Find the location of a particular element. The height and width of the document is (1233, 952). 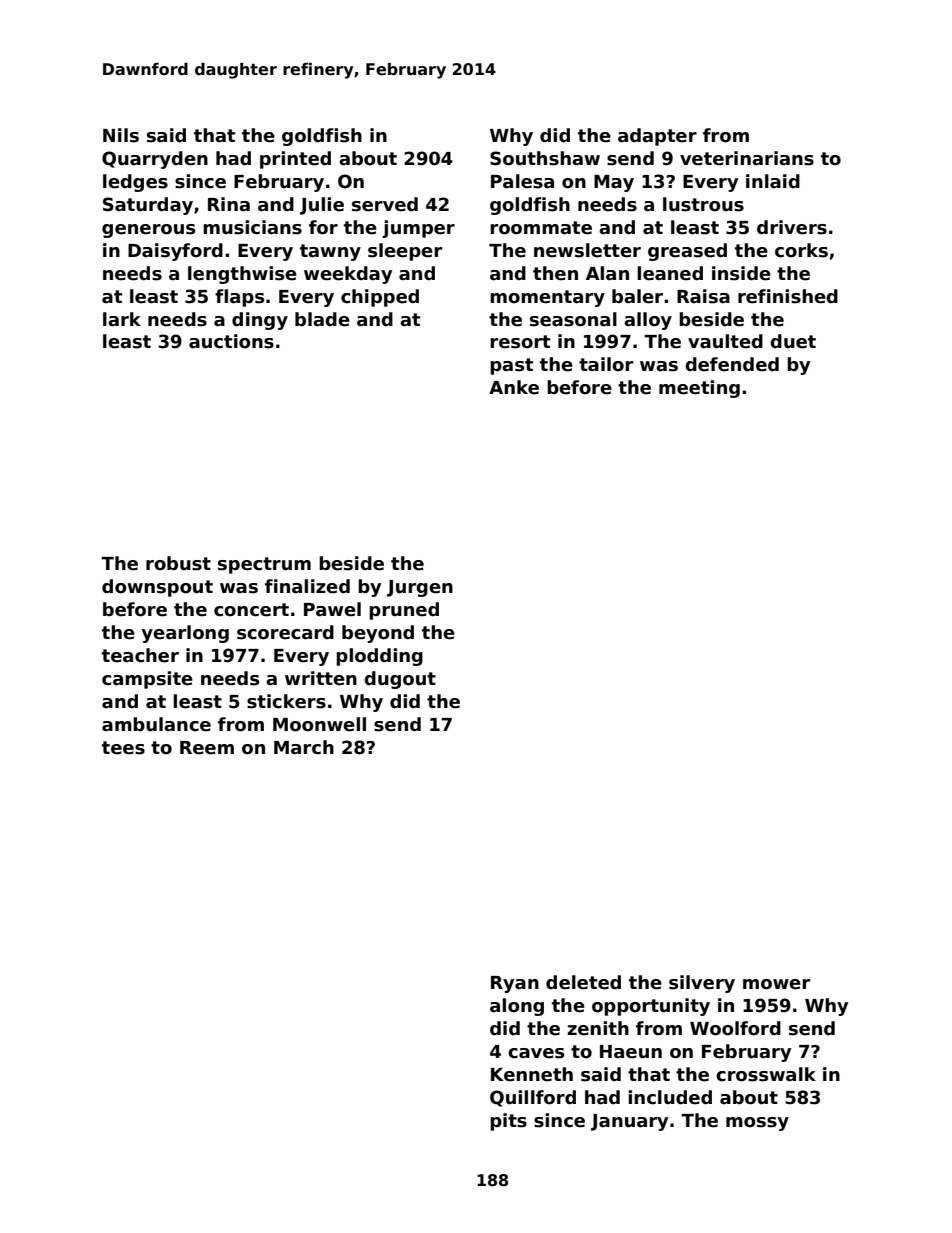

printed is located at coordinates (295, 160).
